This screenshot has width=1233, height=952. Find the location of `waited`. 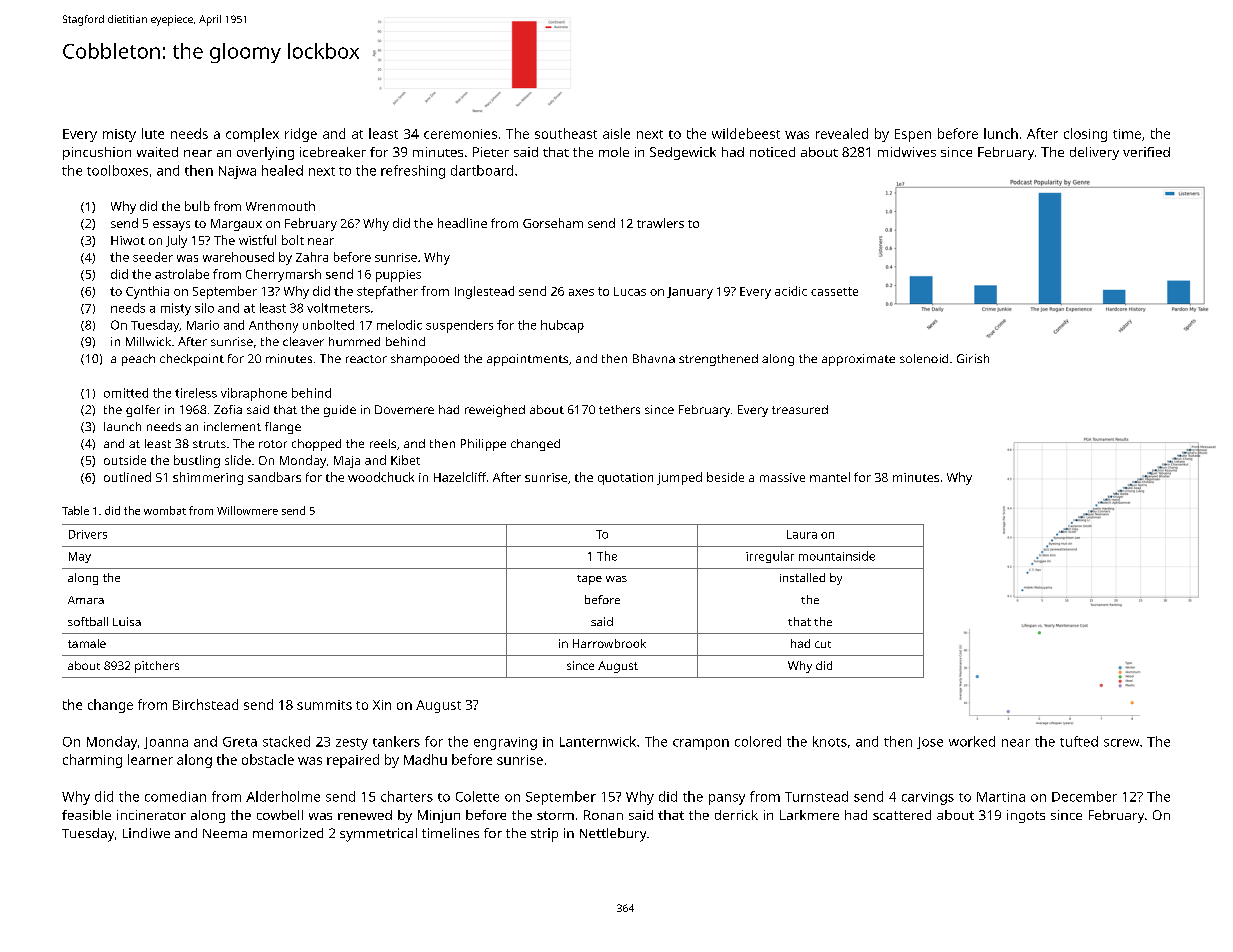

waited is located at coordinates (157, 152).
